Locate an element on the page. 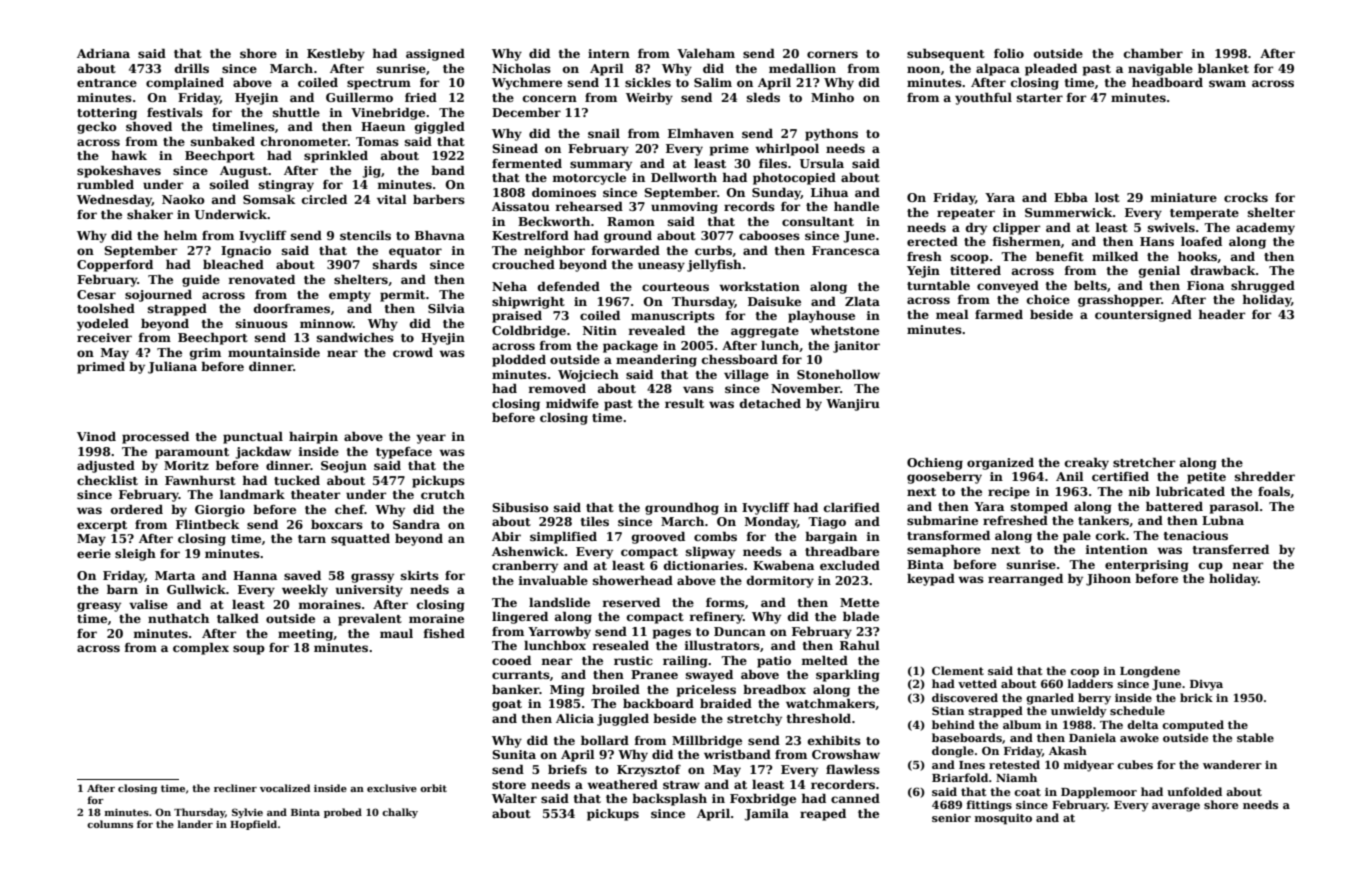 The image size is (1372, 887). countersigned is located at coordinates (1143, 316).
